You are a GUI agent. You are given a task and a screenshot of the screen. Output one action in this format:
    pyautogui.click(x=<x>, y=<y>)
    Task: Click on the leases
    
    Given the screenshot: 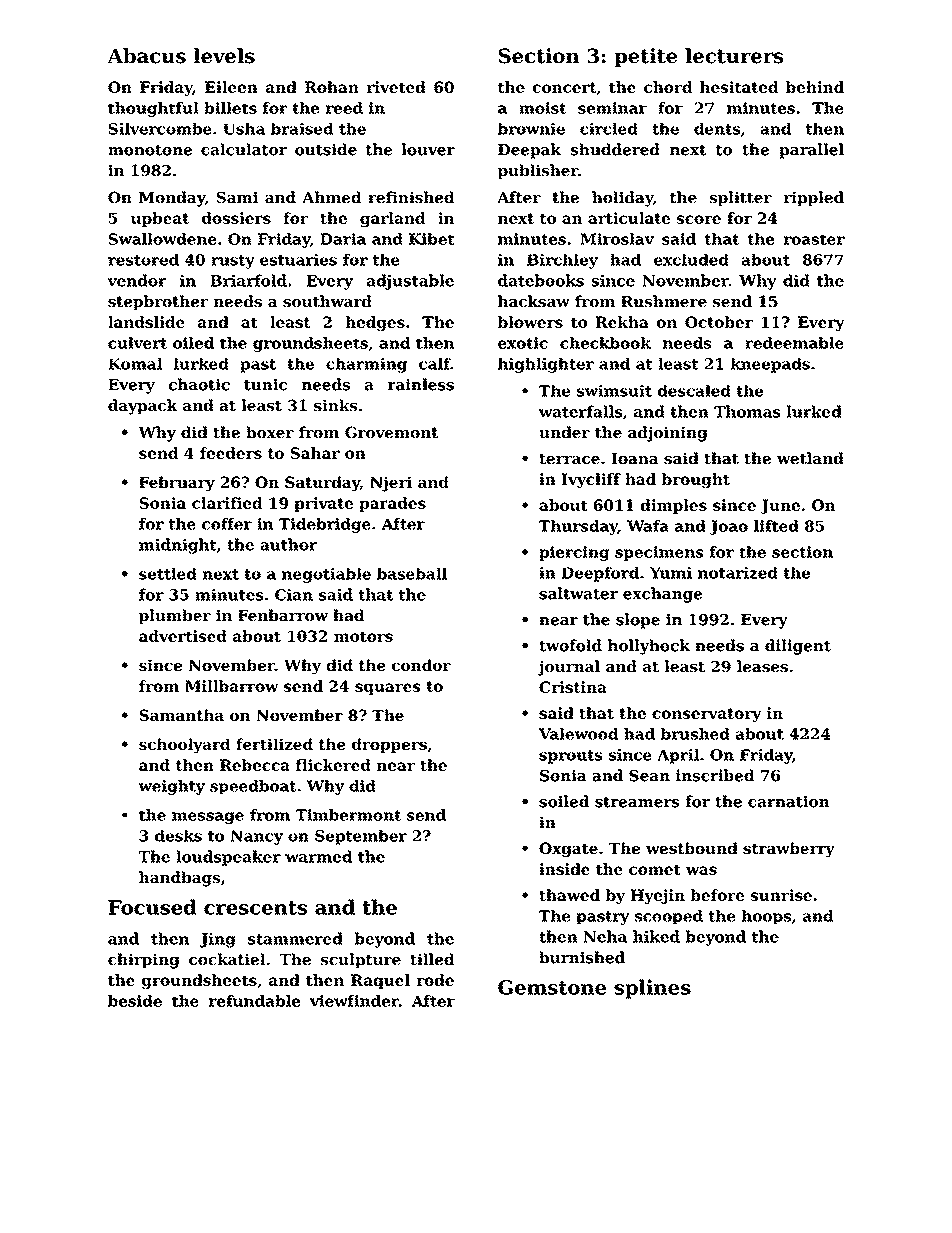 What is the action you would take?
    pyautogui.click(x=762, y=666)
